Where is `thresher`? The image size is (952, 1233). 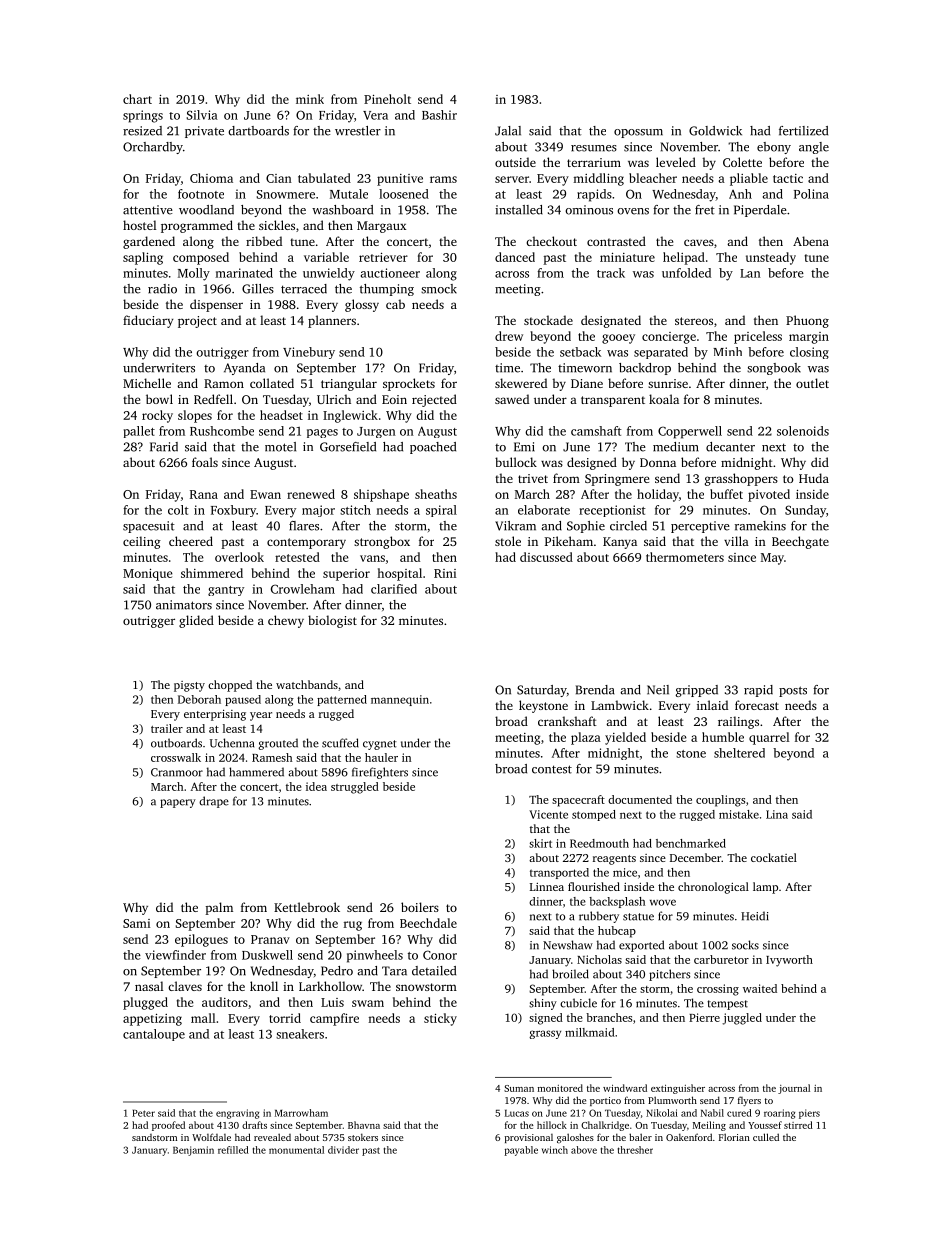 thresher is located at coordinates (635, 1150).
